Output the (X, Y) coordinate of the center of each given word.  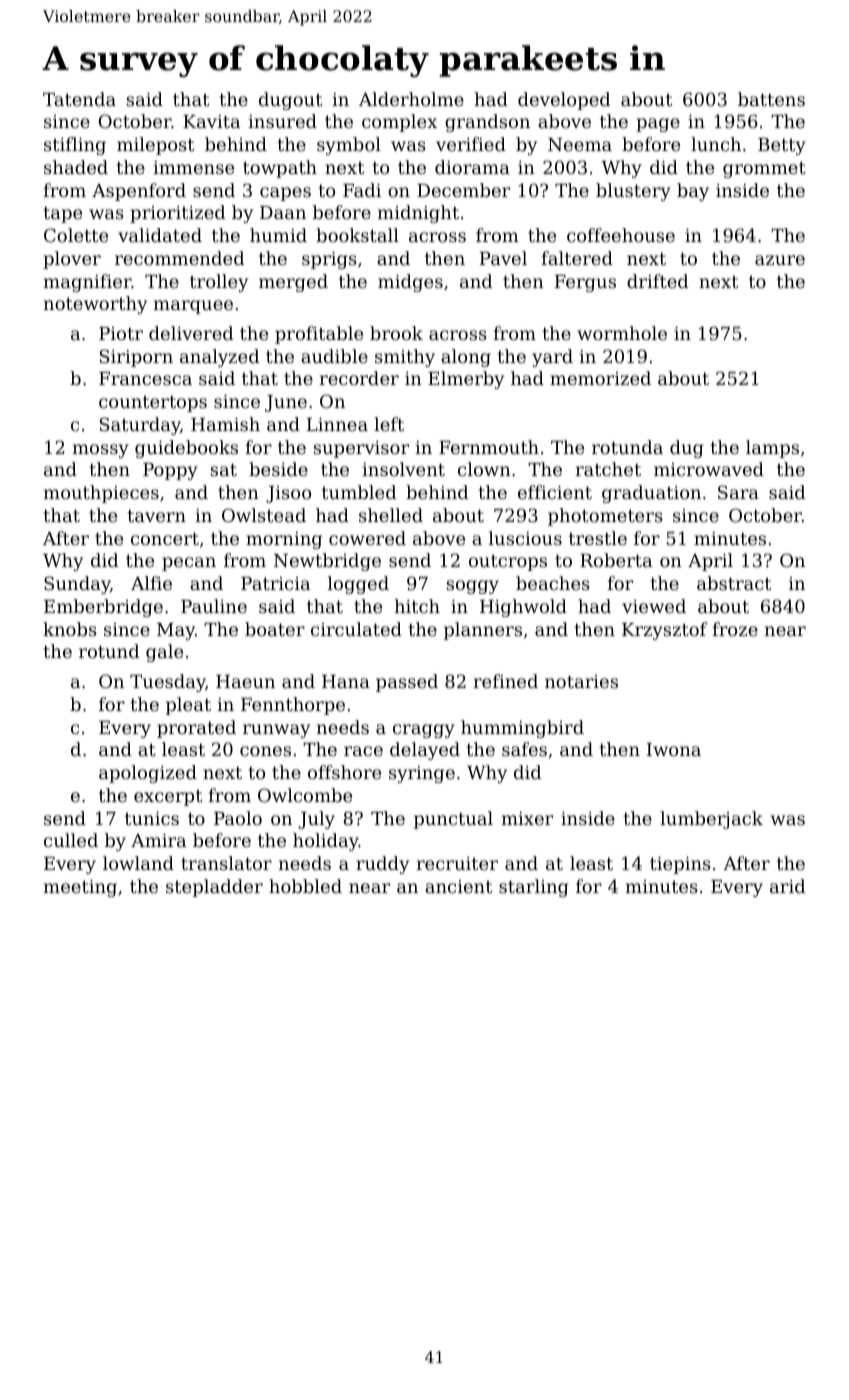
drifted (657, 281)
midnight (418, 214)
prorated (196, 729)
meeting (80, 888)
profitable (319, 335)
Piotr (121, 333)
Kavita (211, 121)
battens (771, 99)
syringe (422, 774)
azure (780, 260)
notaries (581, 681)
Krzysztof (665, 631)
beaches (553, 583)
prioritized (177, 214)
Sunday (77, 585)
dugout (290, 101)
